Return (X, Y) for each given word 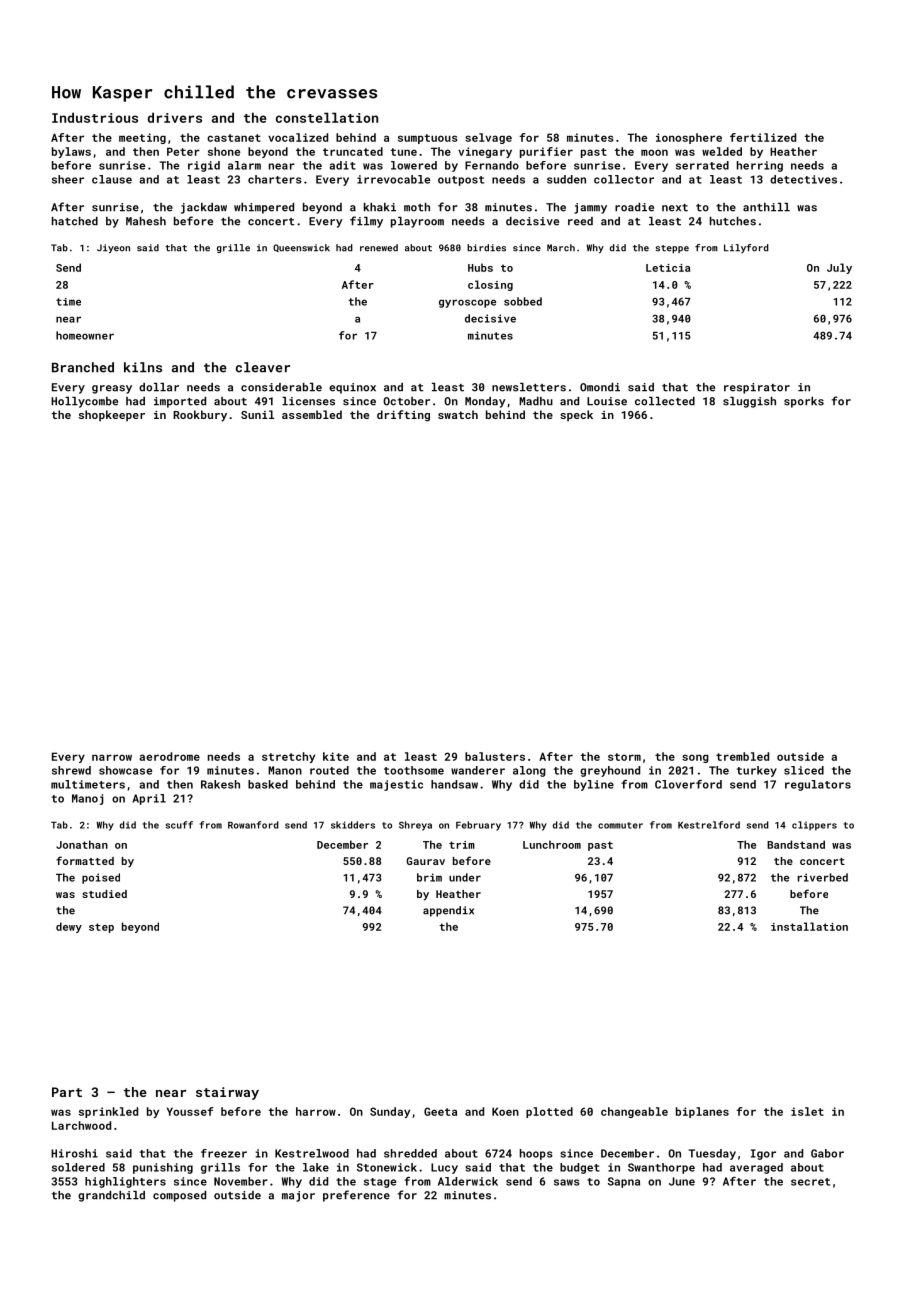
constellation (327, 117)
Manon (285, 770)
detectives (803, 179)
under (465, 877)
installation (809, 926)
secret (810, 1182)
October (406, 401)
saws (567, 1182)
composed (179, 1196)
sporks (804, 402)
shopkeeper (112, 416)
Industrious (95, 117)
